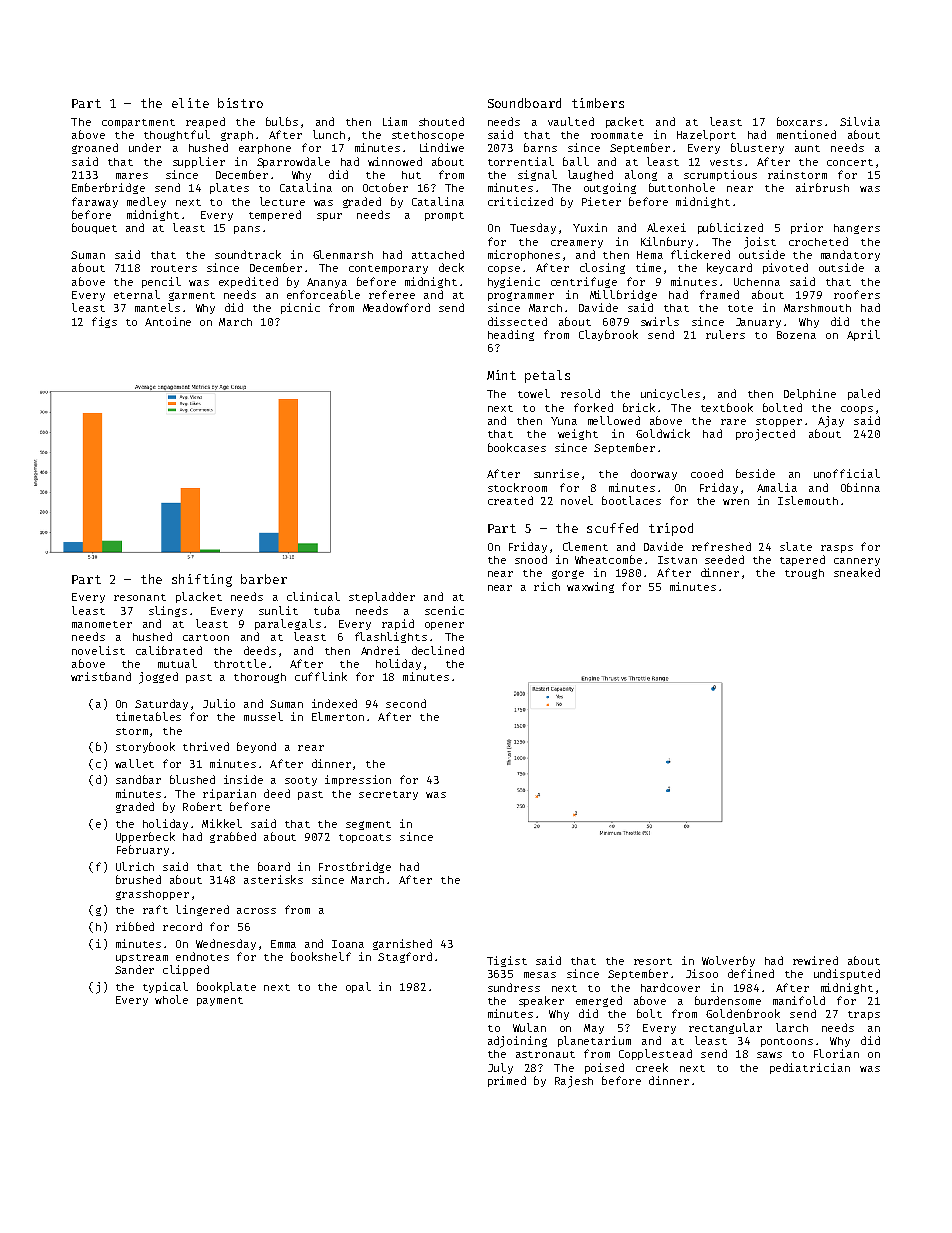 This screenshot has height=1233, width=952. Describe the element at coordinates (402, 944) in the screenshot. I see `garnished` at that location.
